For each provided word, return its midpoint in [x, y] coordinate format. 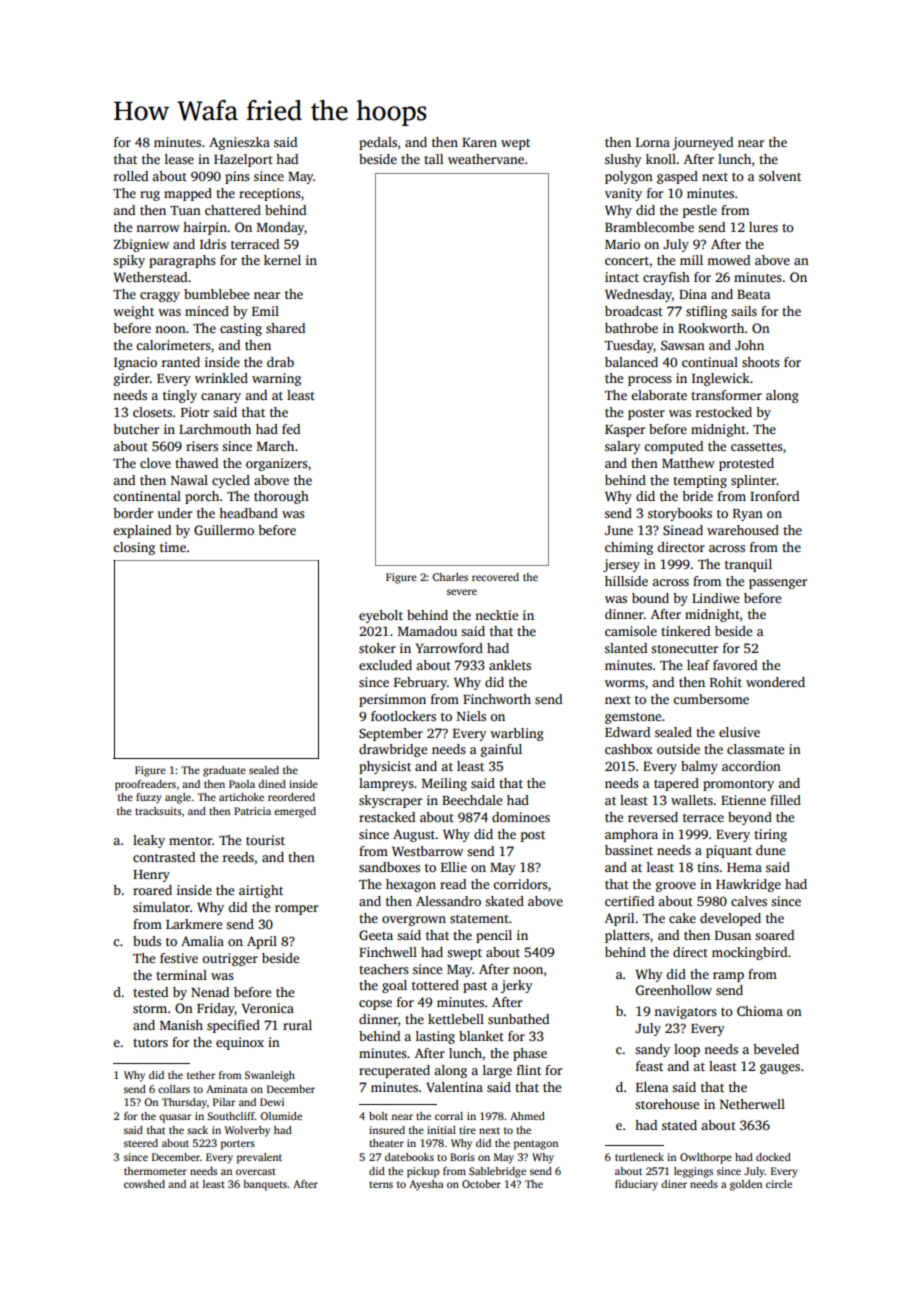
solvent [780, 176]
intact [622, 277]
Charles [450, 577]
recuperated [394, 1071]
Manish [181, 1025]
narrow [158, 228]
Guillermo [224, 530]
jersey [621, 565]
